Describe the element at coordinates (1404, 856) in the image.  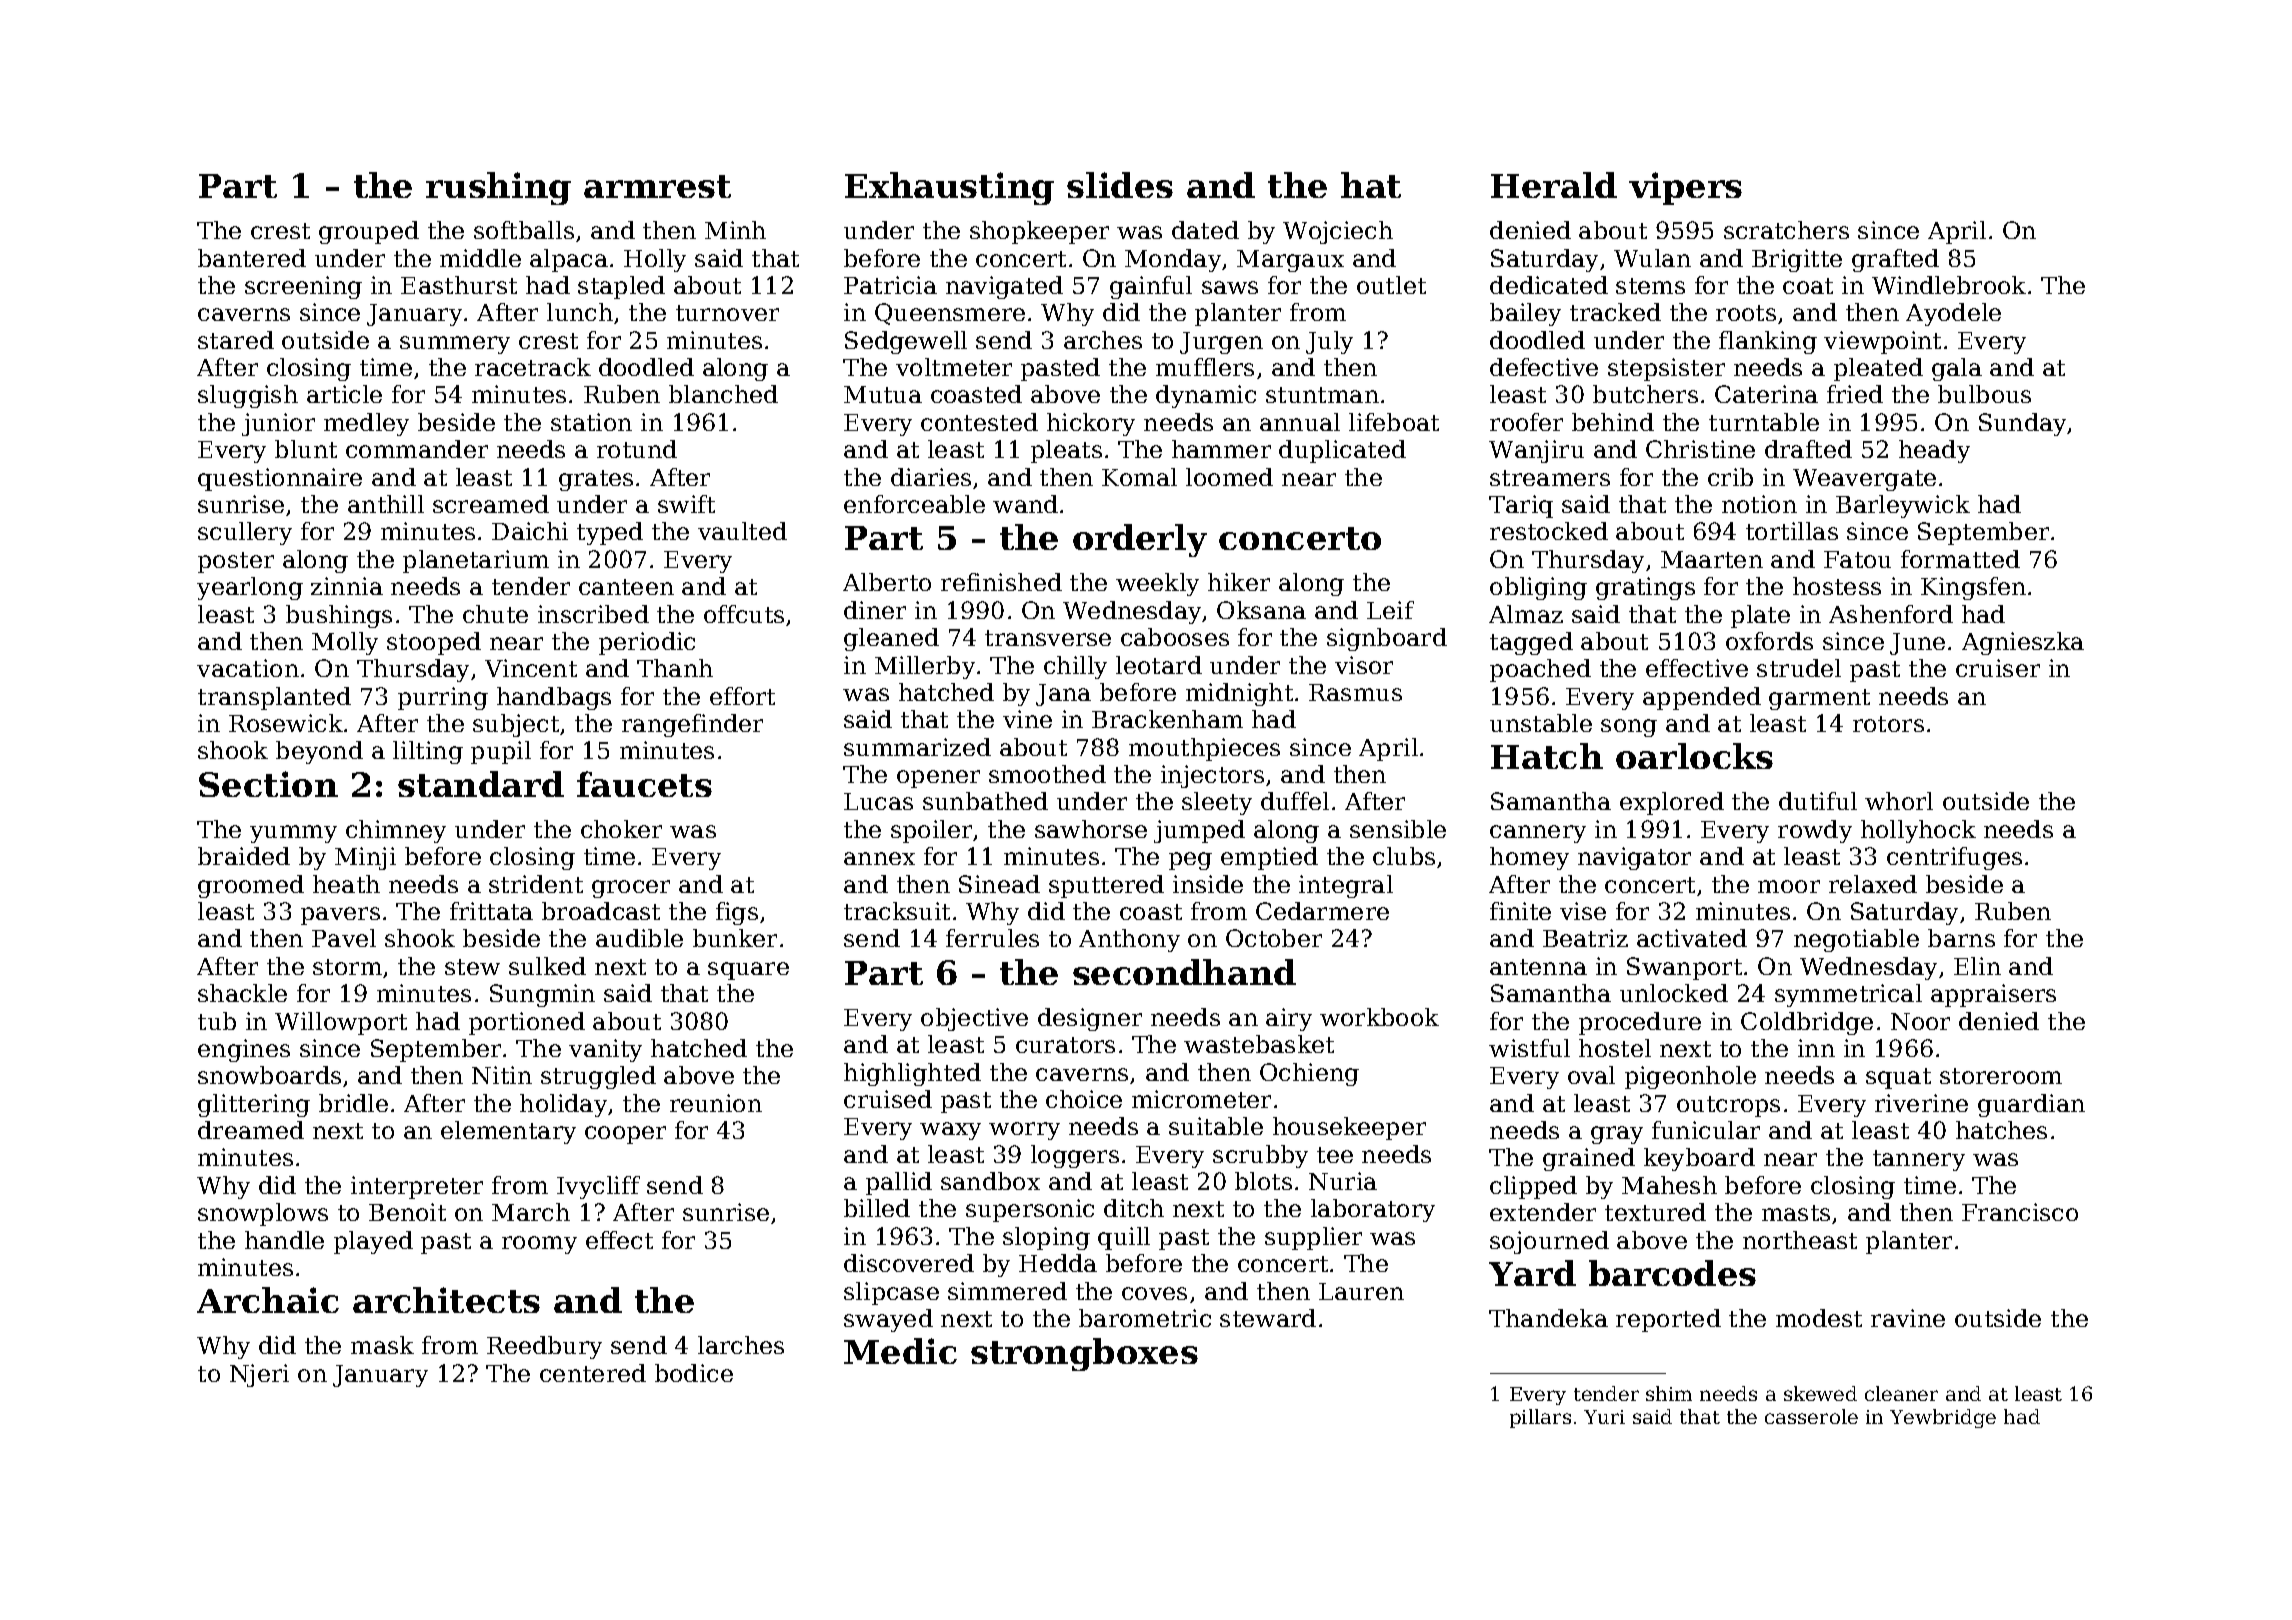
I see `clubs` at that location.
